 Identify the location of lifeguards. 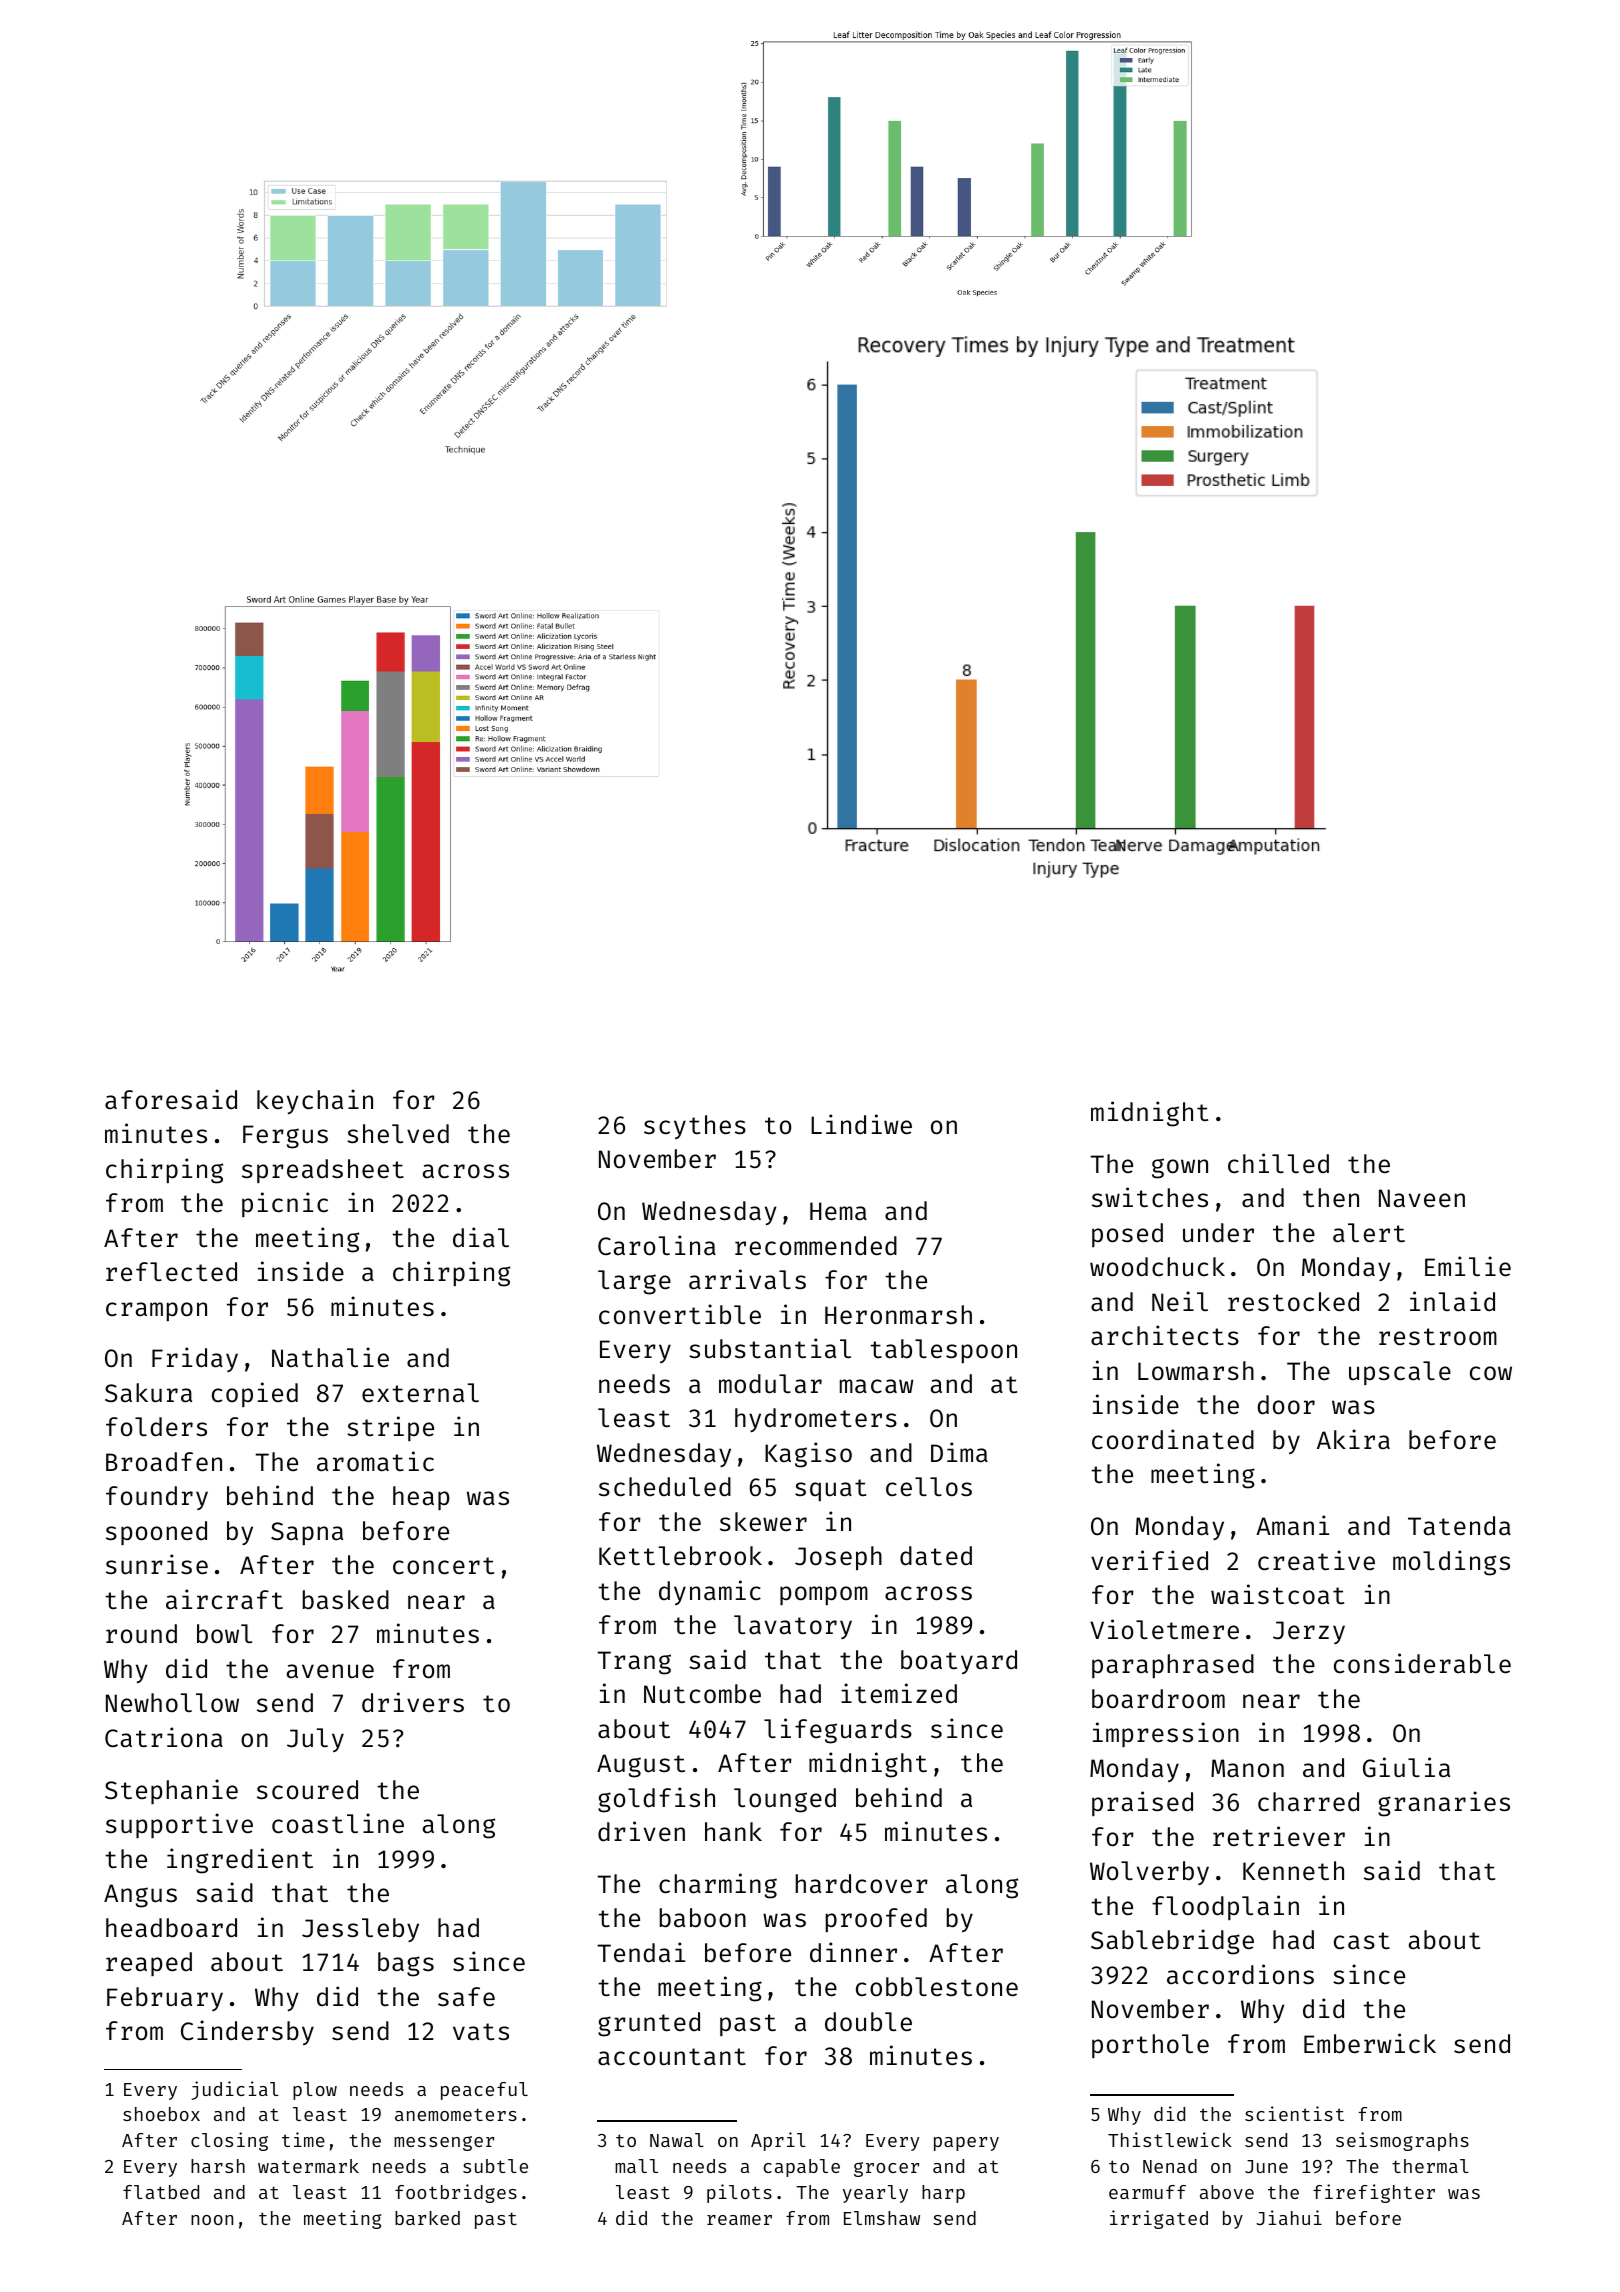
(838, 1731).
